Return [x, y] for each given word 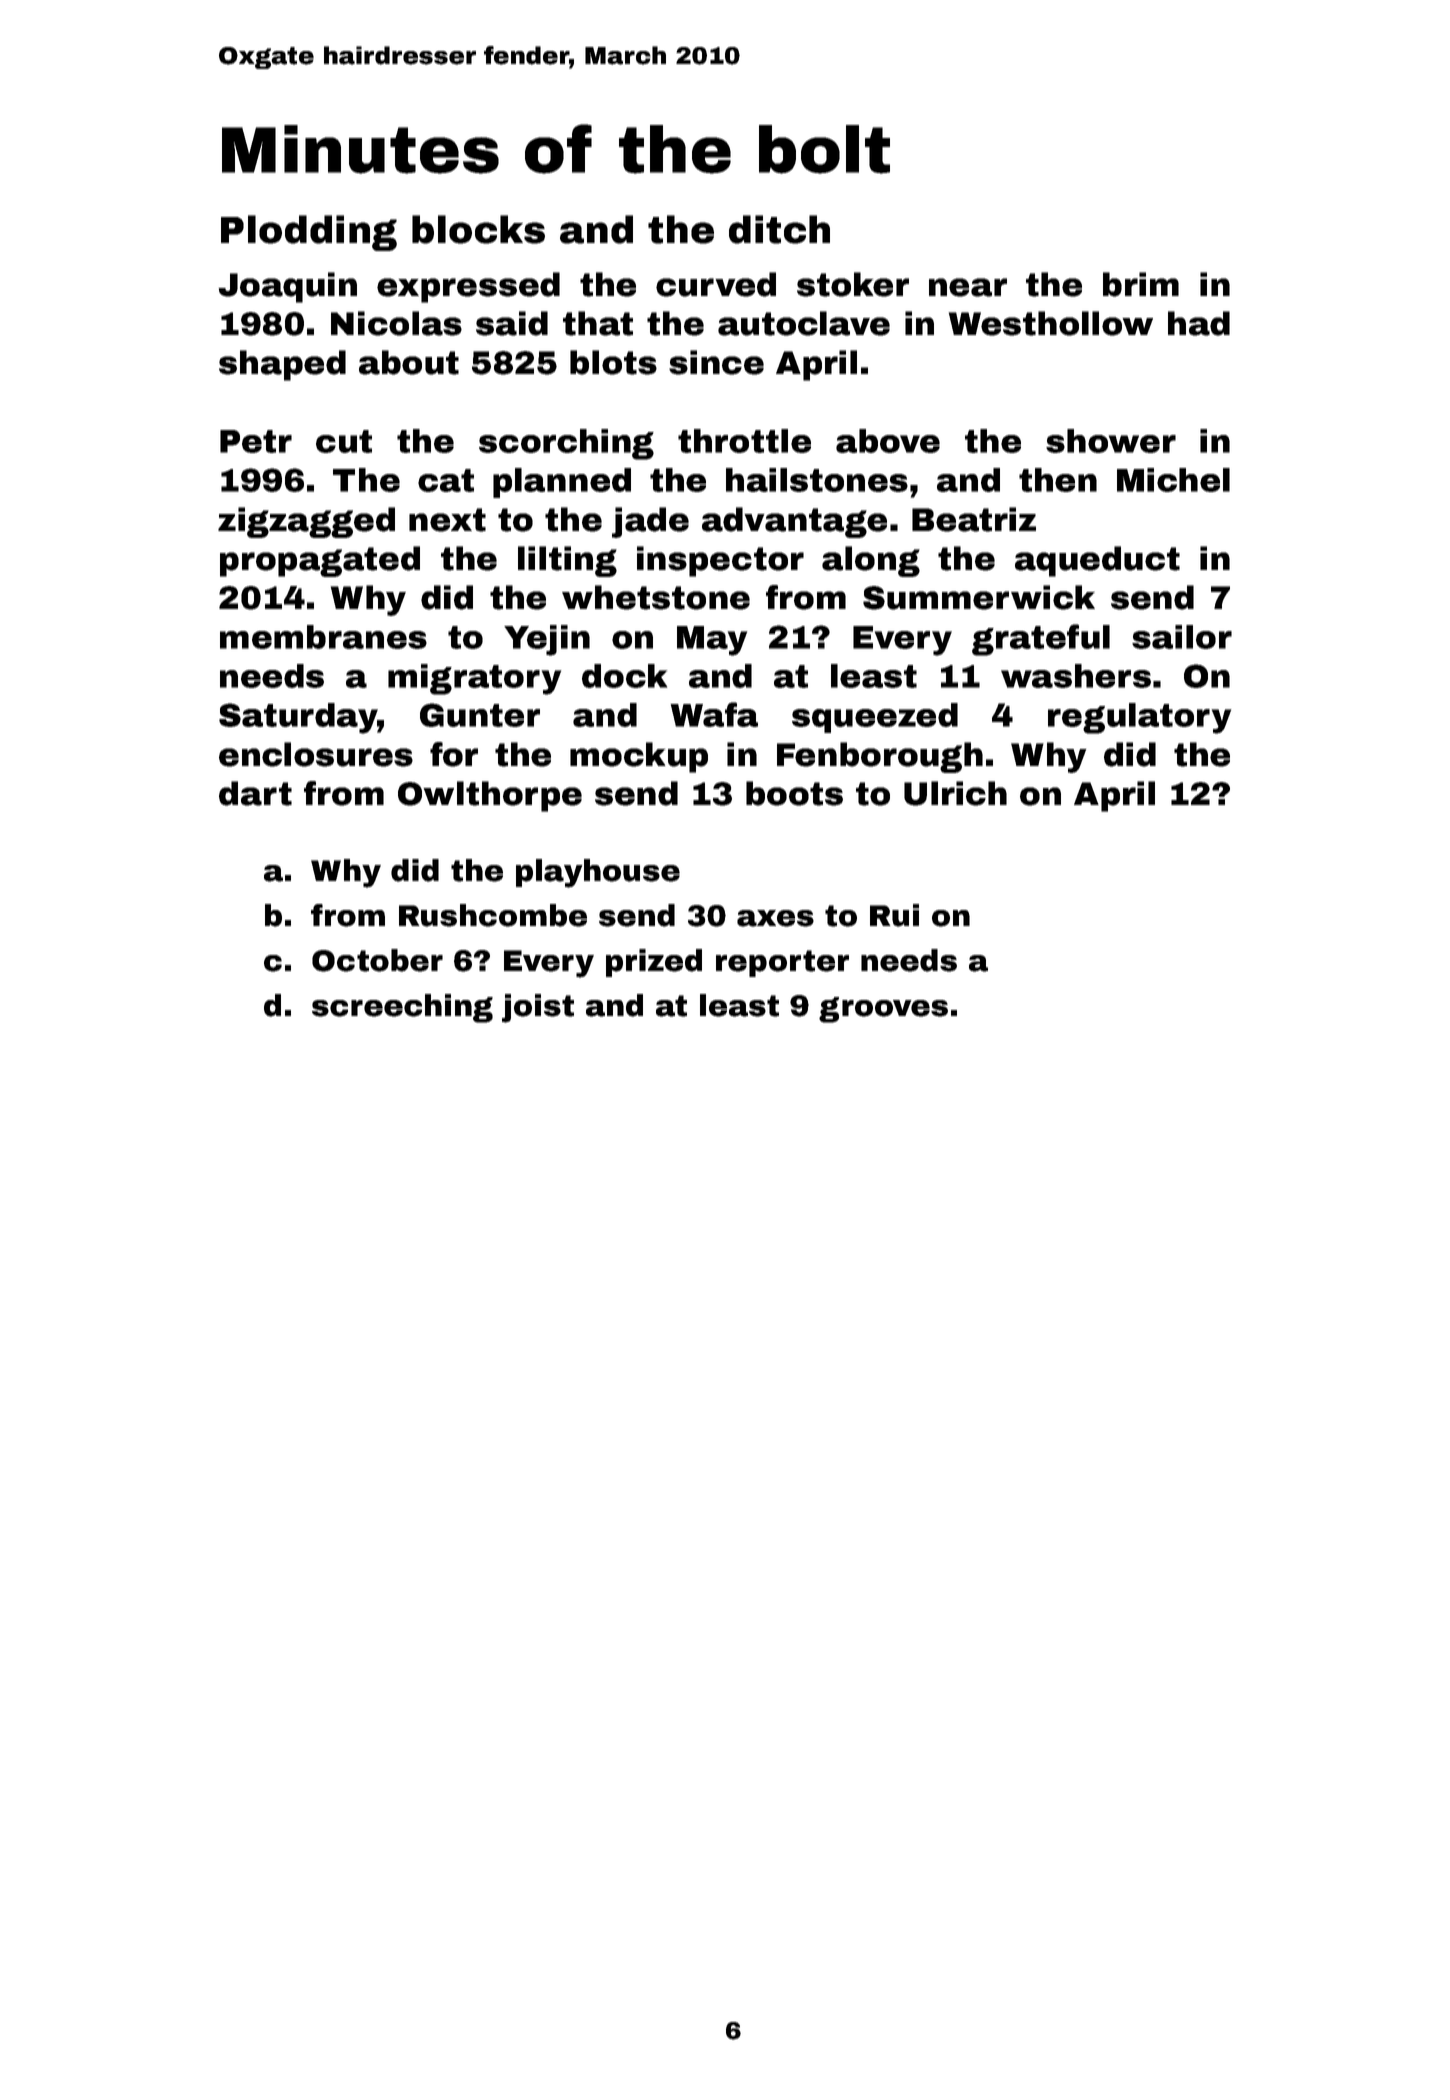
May [712, 641]
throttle [744, 441]
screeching [402, 1008]
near [968, 287]
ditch [779, 229]
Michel [1173, 480]
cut [344, 441]
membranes [323, 637]
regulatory [1139, 718]
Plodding [309, 233]
